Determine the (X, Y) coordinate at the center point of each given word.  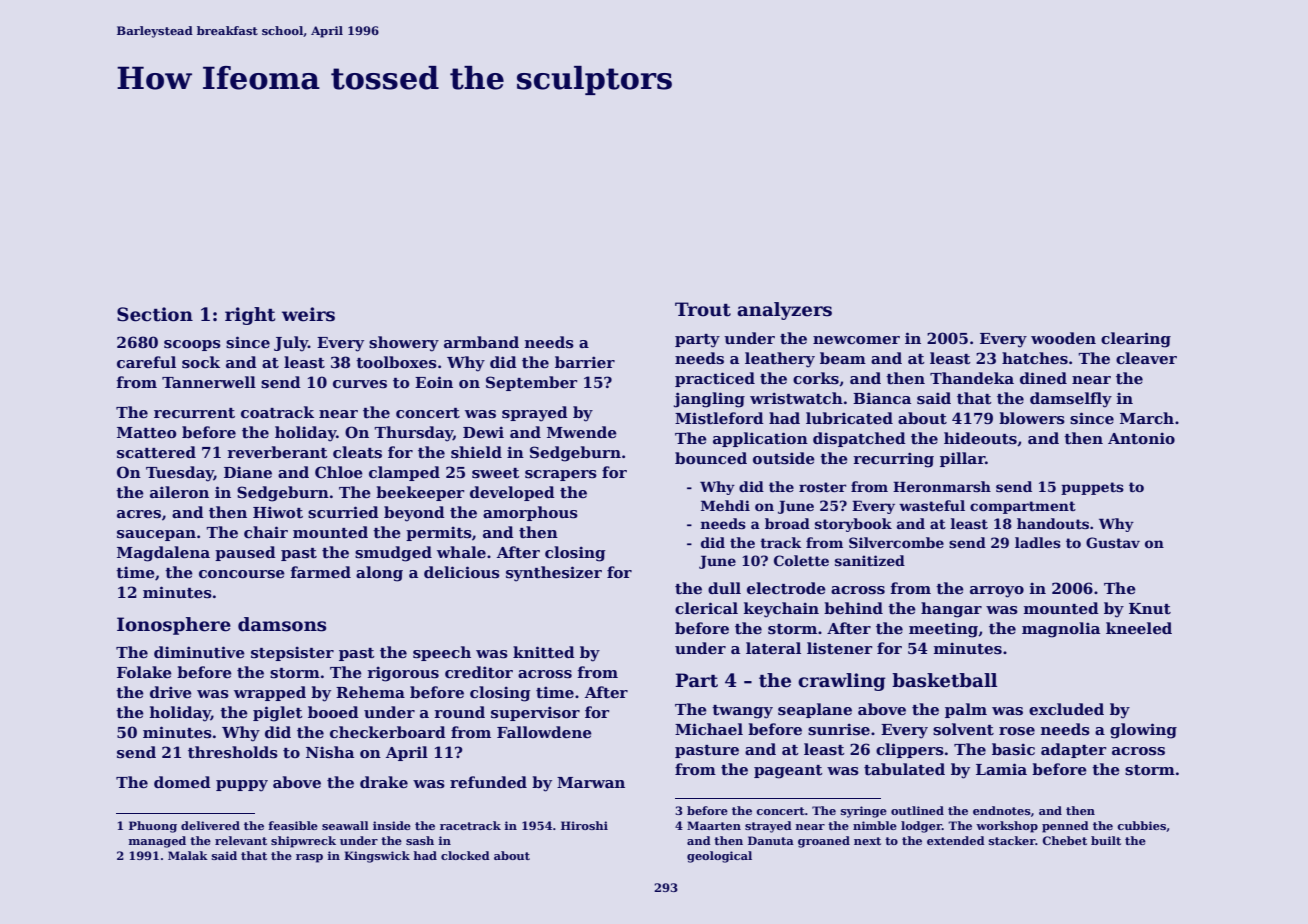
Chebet (1064, 840)
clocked (465, 855)
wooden (1063, 338)
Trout (703, 309)
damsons (282, 624)
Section (155, 314)
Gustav (1113, 542)
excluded (1066, 709)
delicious (462, 572)
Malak (188, 855)
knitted (544, 652)
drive (171, 692)
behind (853, 608)
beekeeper (420, 493)
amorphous (530, 513)
